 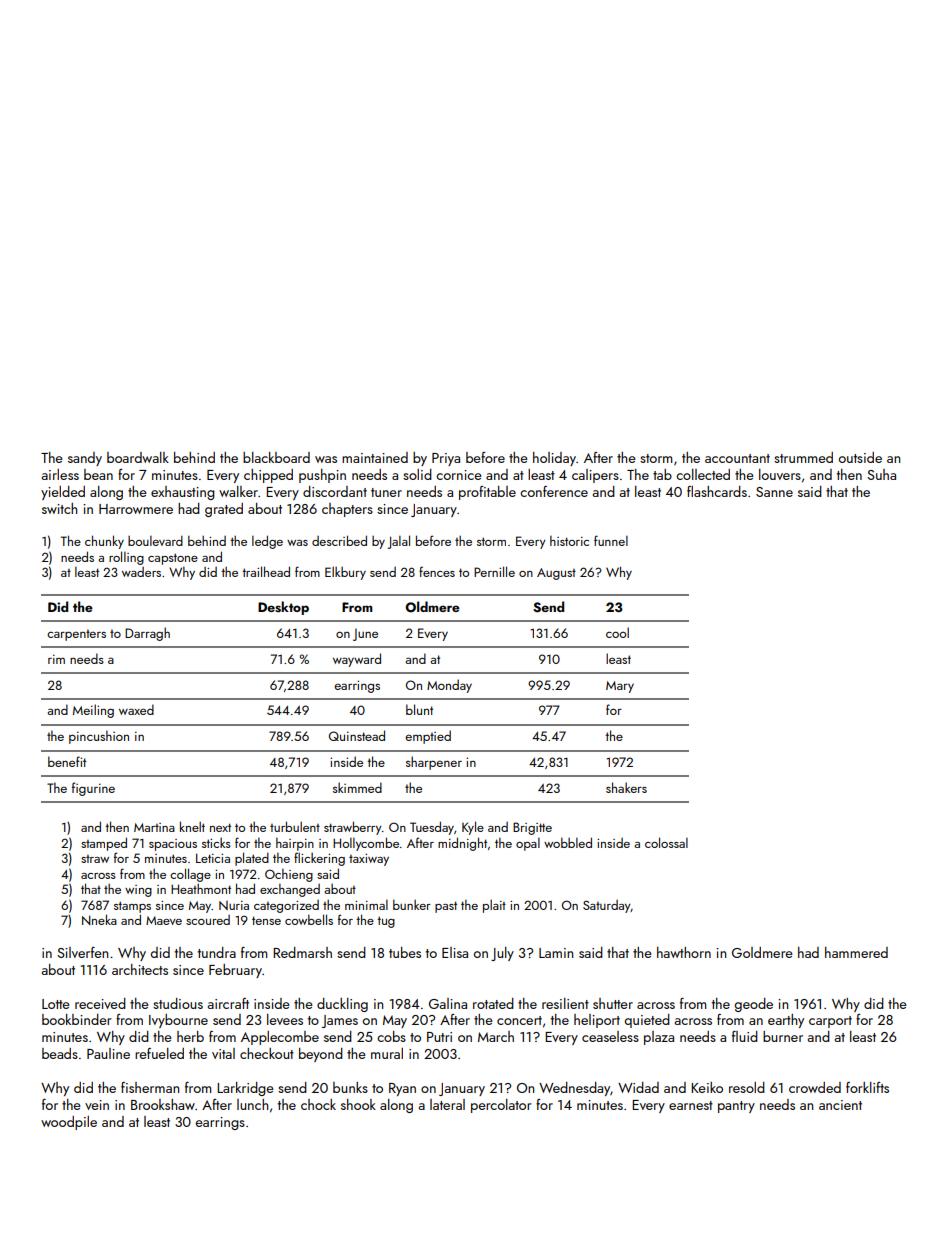 What do you see at coordinates (295, 826) in the page?
I see `turbulent` at bounding box center [295, 826].
